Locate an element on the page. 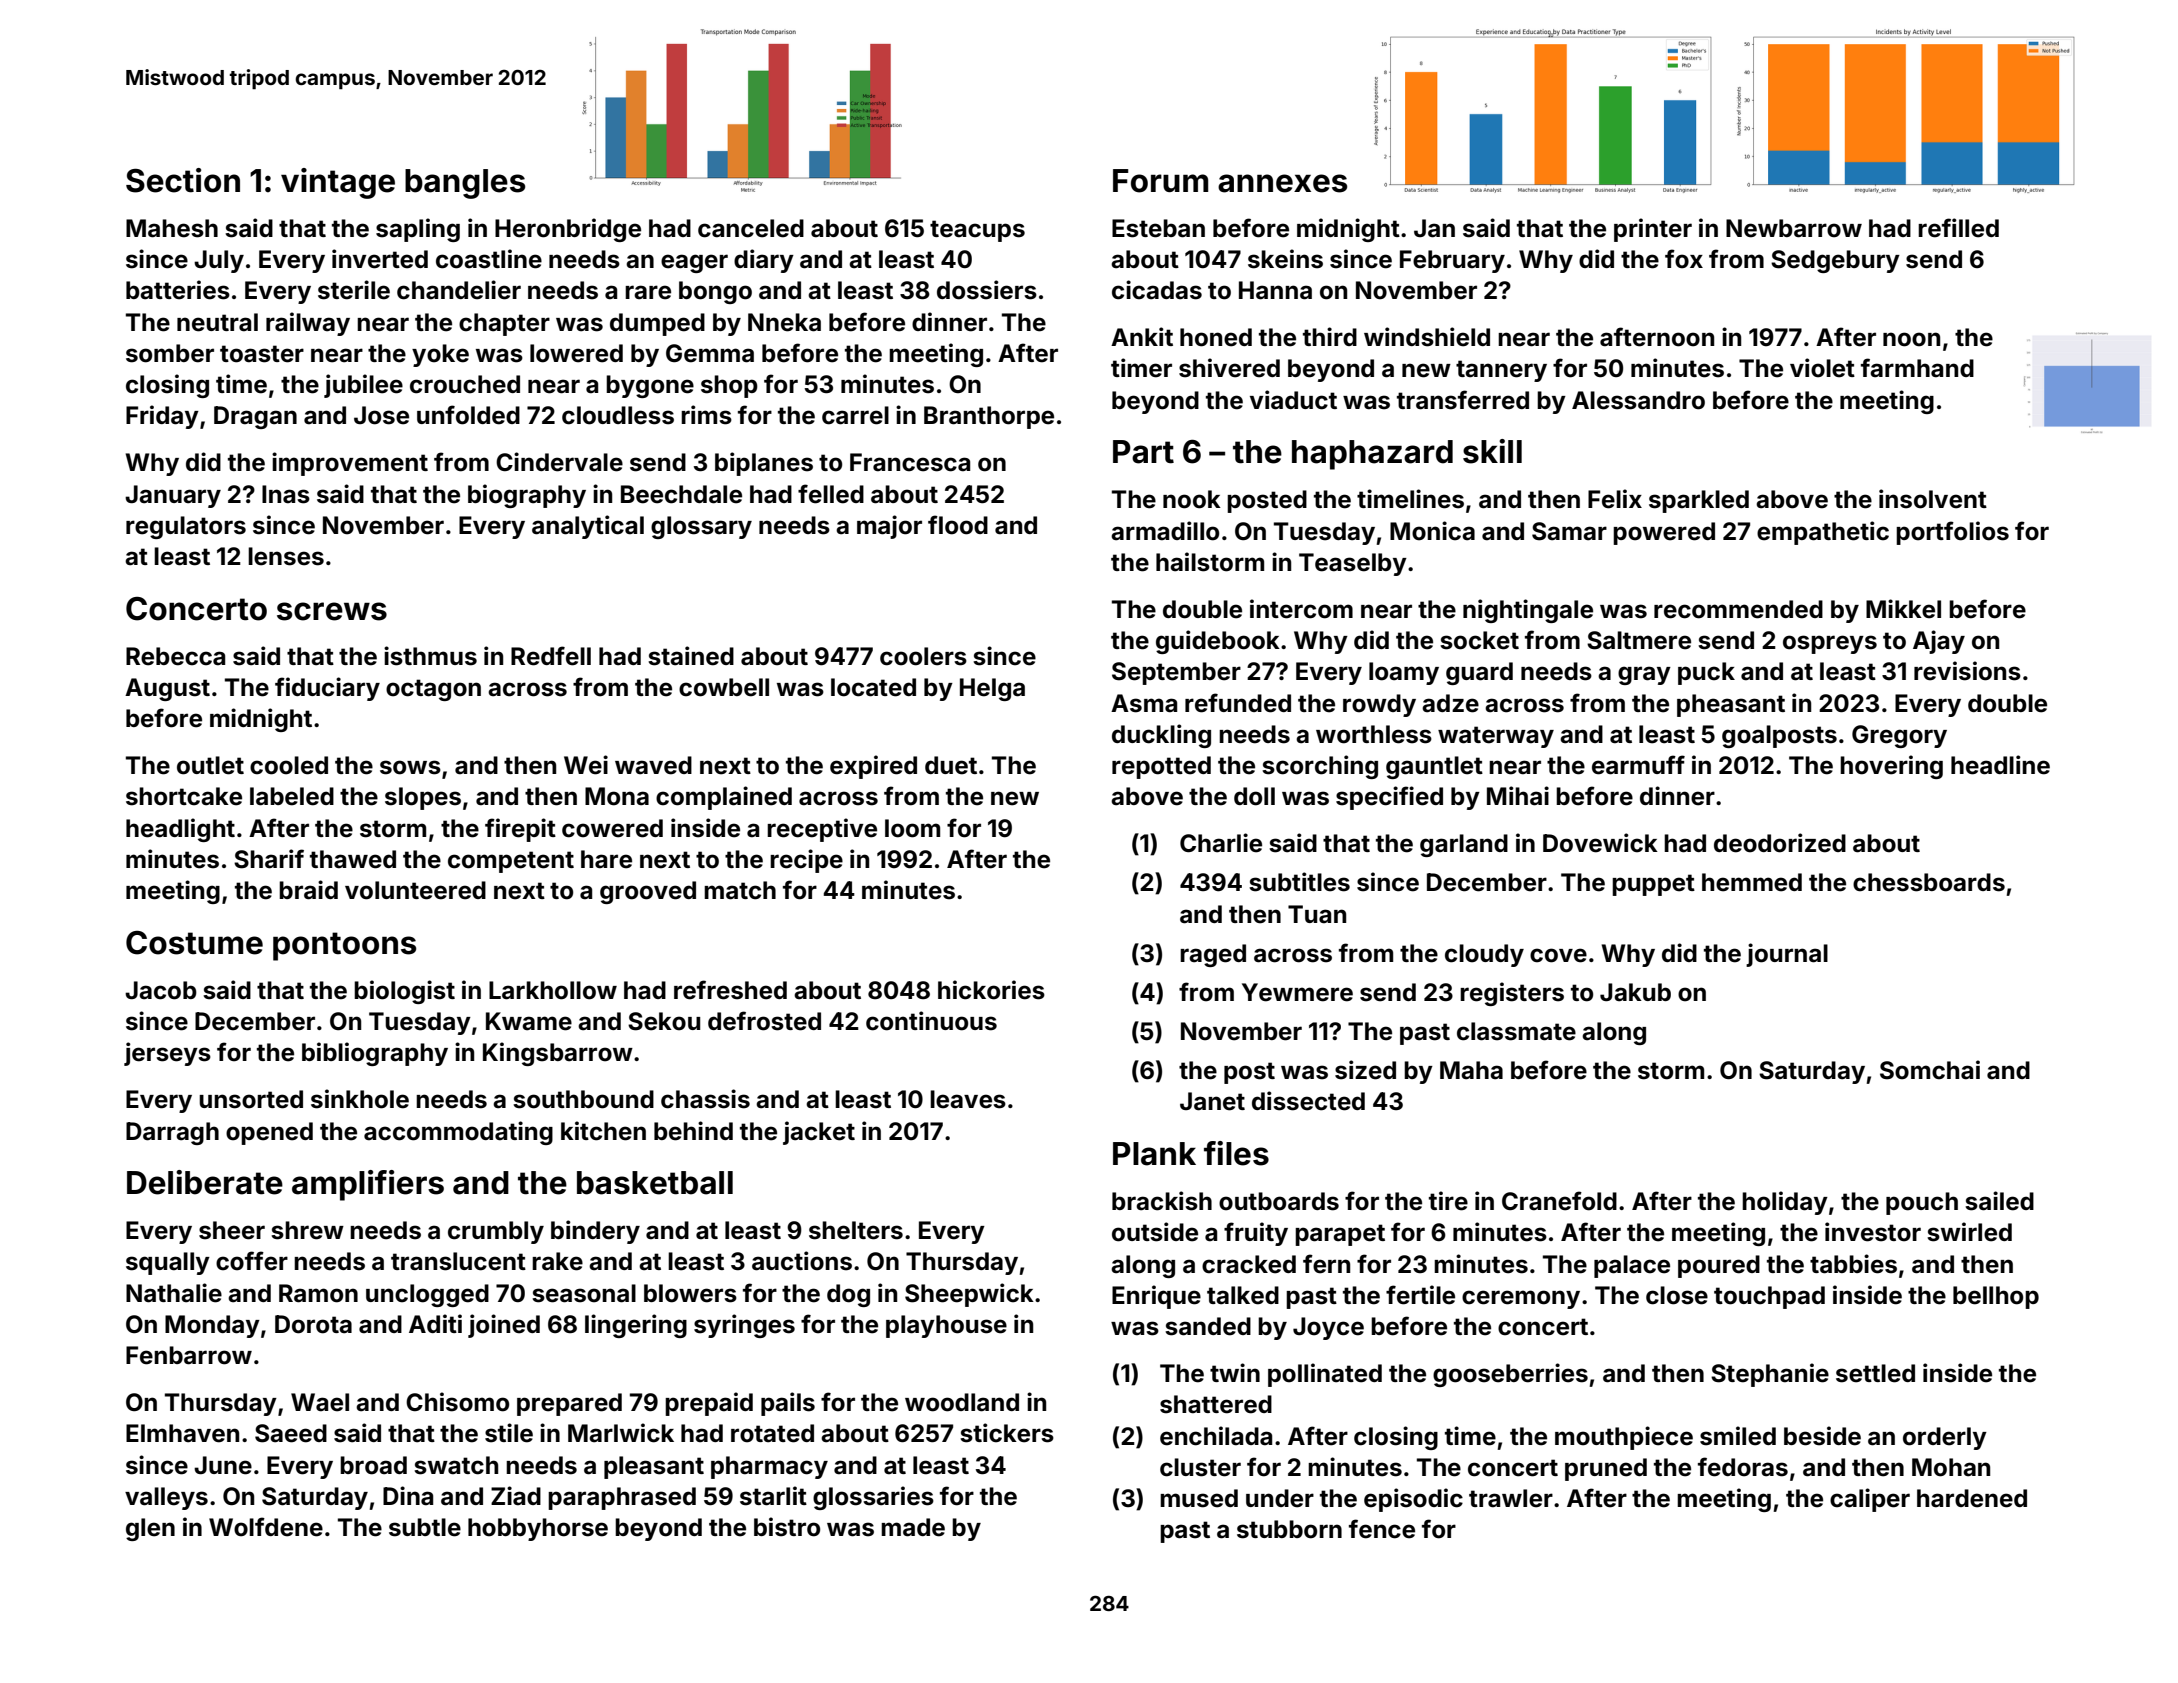 The image size is (2178, 1683). Ajay is located at coordinates (1939, 642).
